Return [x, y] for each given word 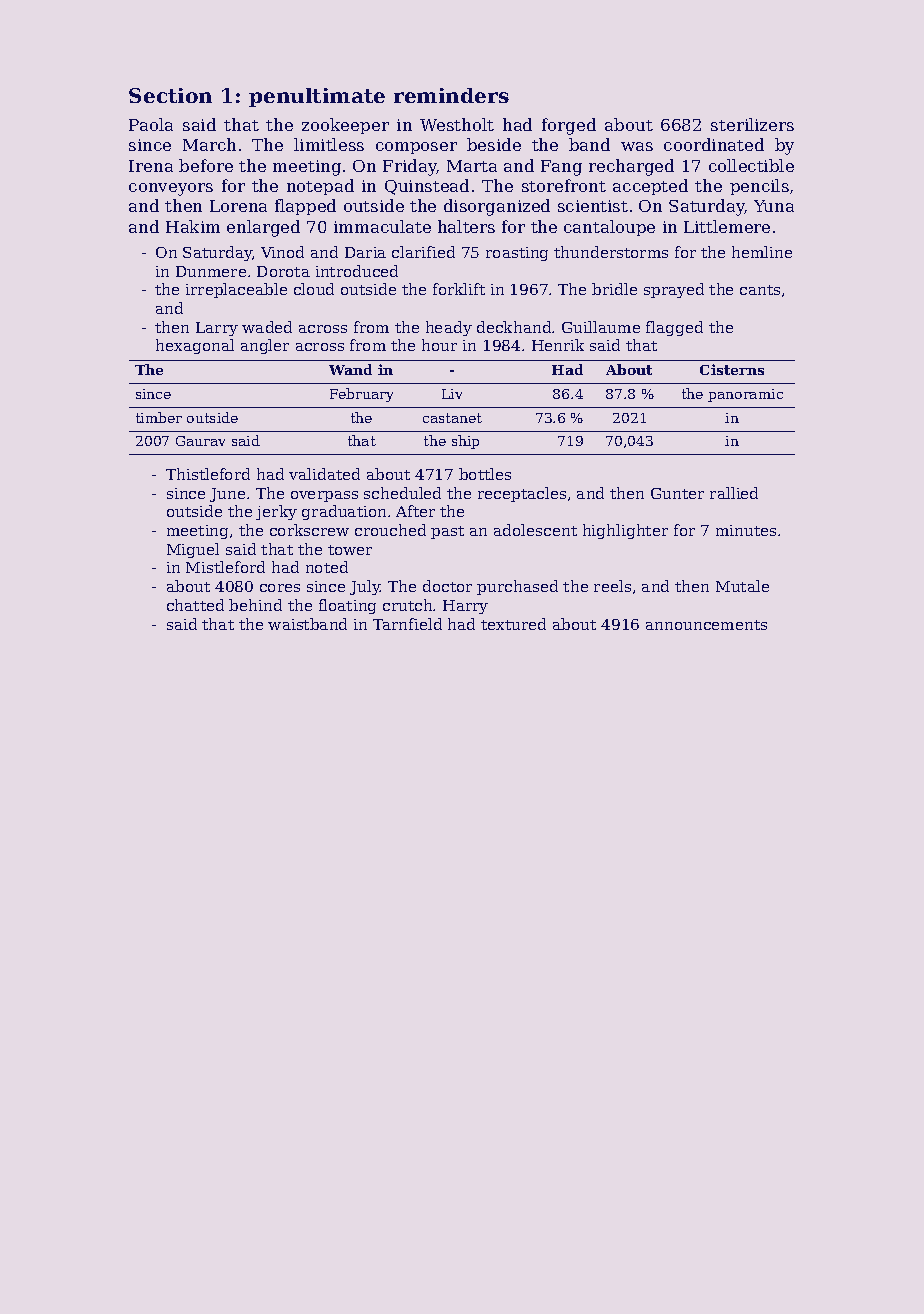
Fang [561, 168]
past [447, 532]
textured [513, 624]
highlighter [625, 531]
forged [569, 126]
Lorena [238, 206]
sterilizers [752, 124]
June [227, 495]
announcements [706, 625]
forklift [459, 289]
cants [760, 290]
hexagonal [195, 346]
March [209, 144]
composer [416, 148]
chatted [195, 605]
